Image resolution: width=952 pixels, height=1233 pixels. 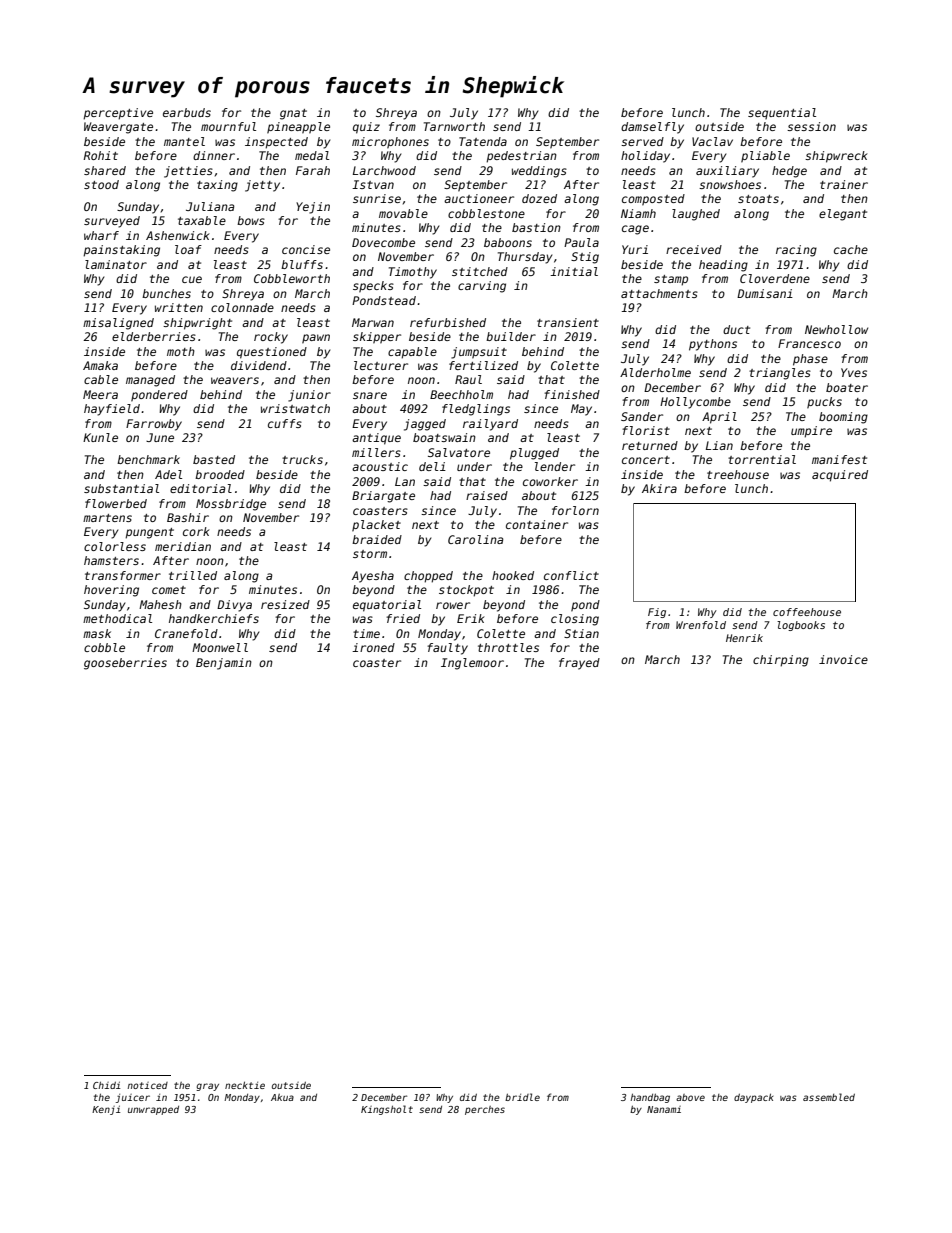 I want to click on May, so click(x=581, y=410).
